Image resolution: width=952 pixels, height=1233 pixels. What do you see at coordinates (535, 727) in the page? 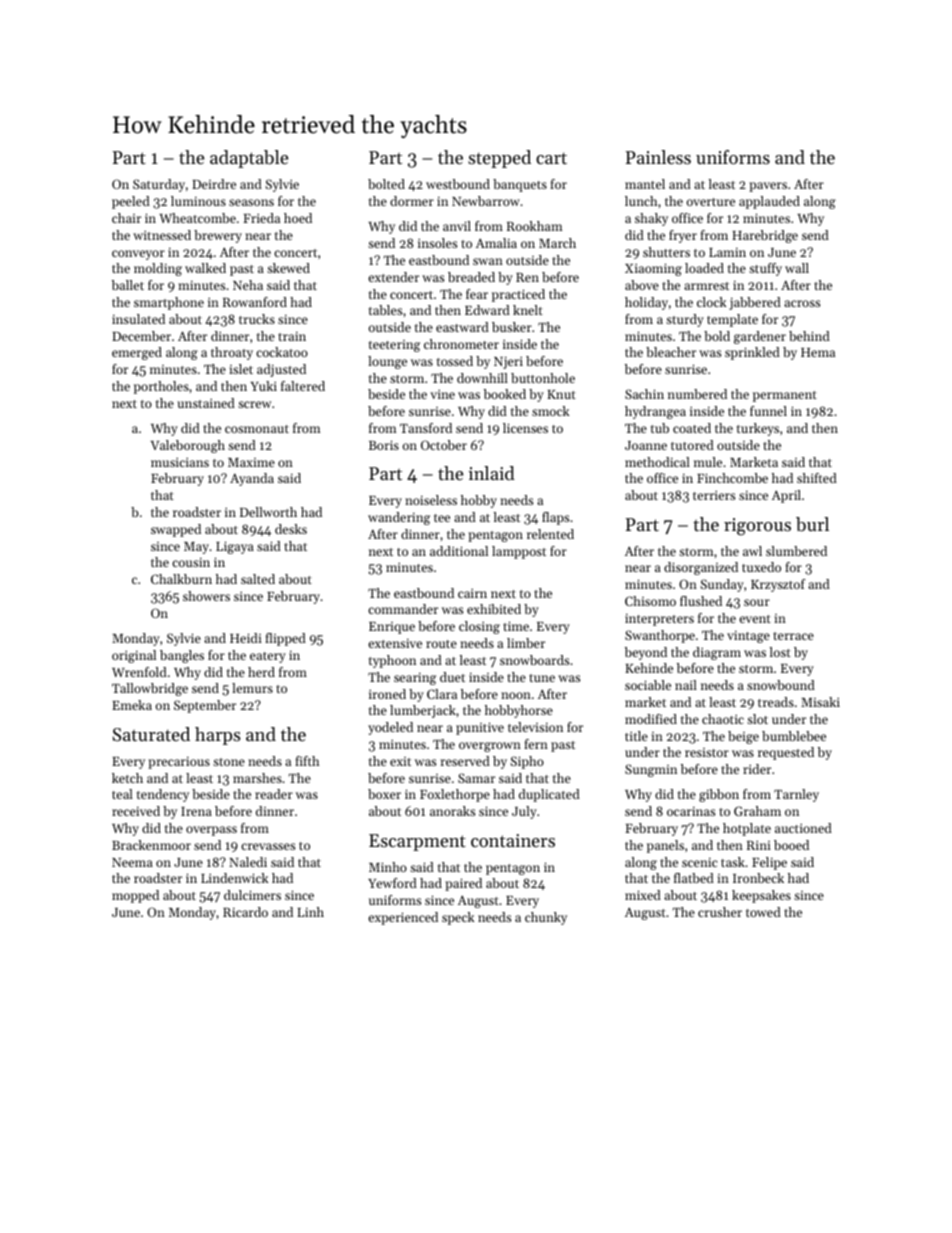
I see `television` at bounding box center [535, 727].
